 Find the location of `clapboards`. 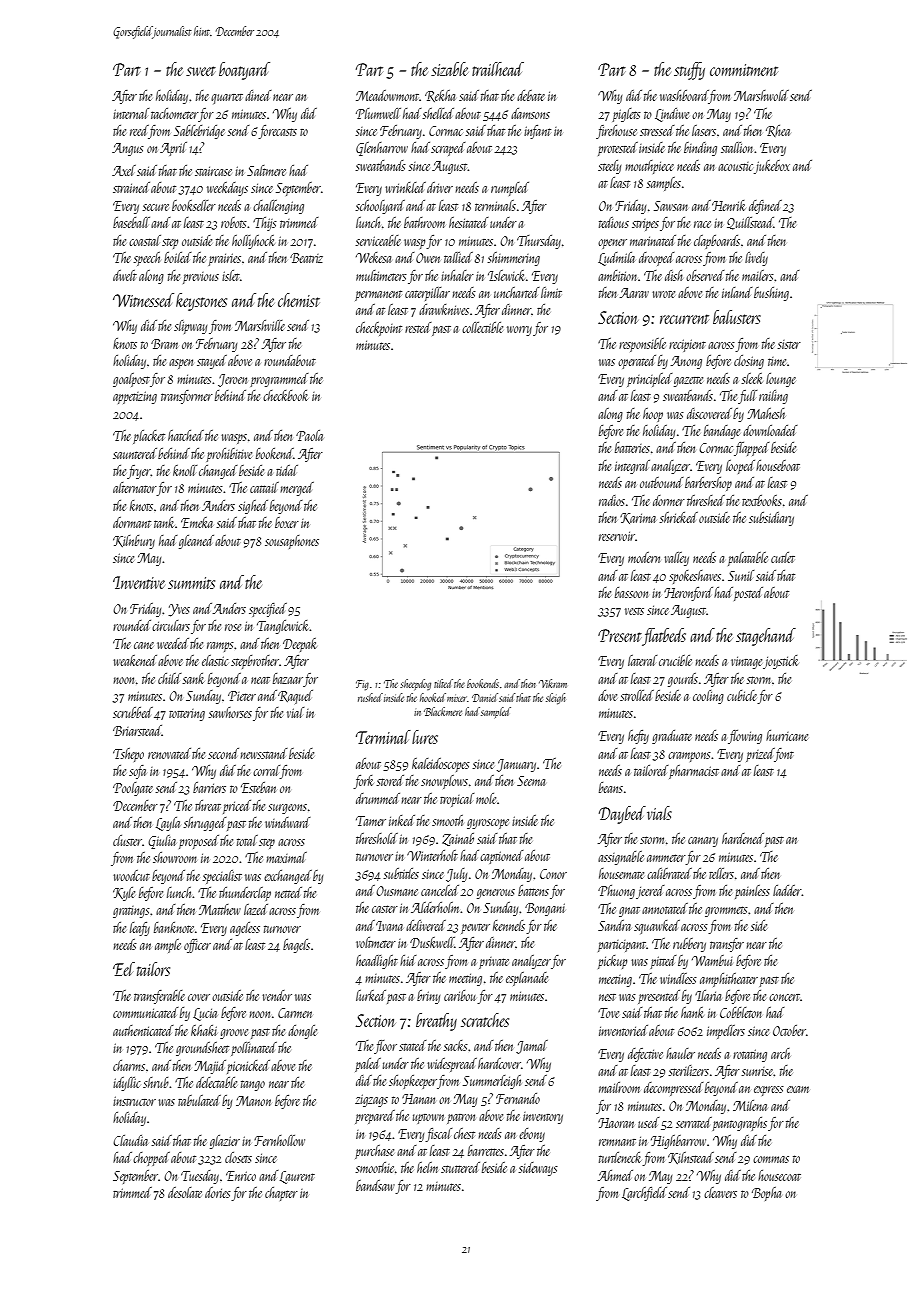

clapboards is located at coordinates (717, 242).
